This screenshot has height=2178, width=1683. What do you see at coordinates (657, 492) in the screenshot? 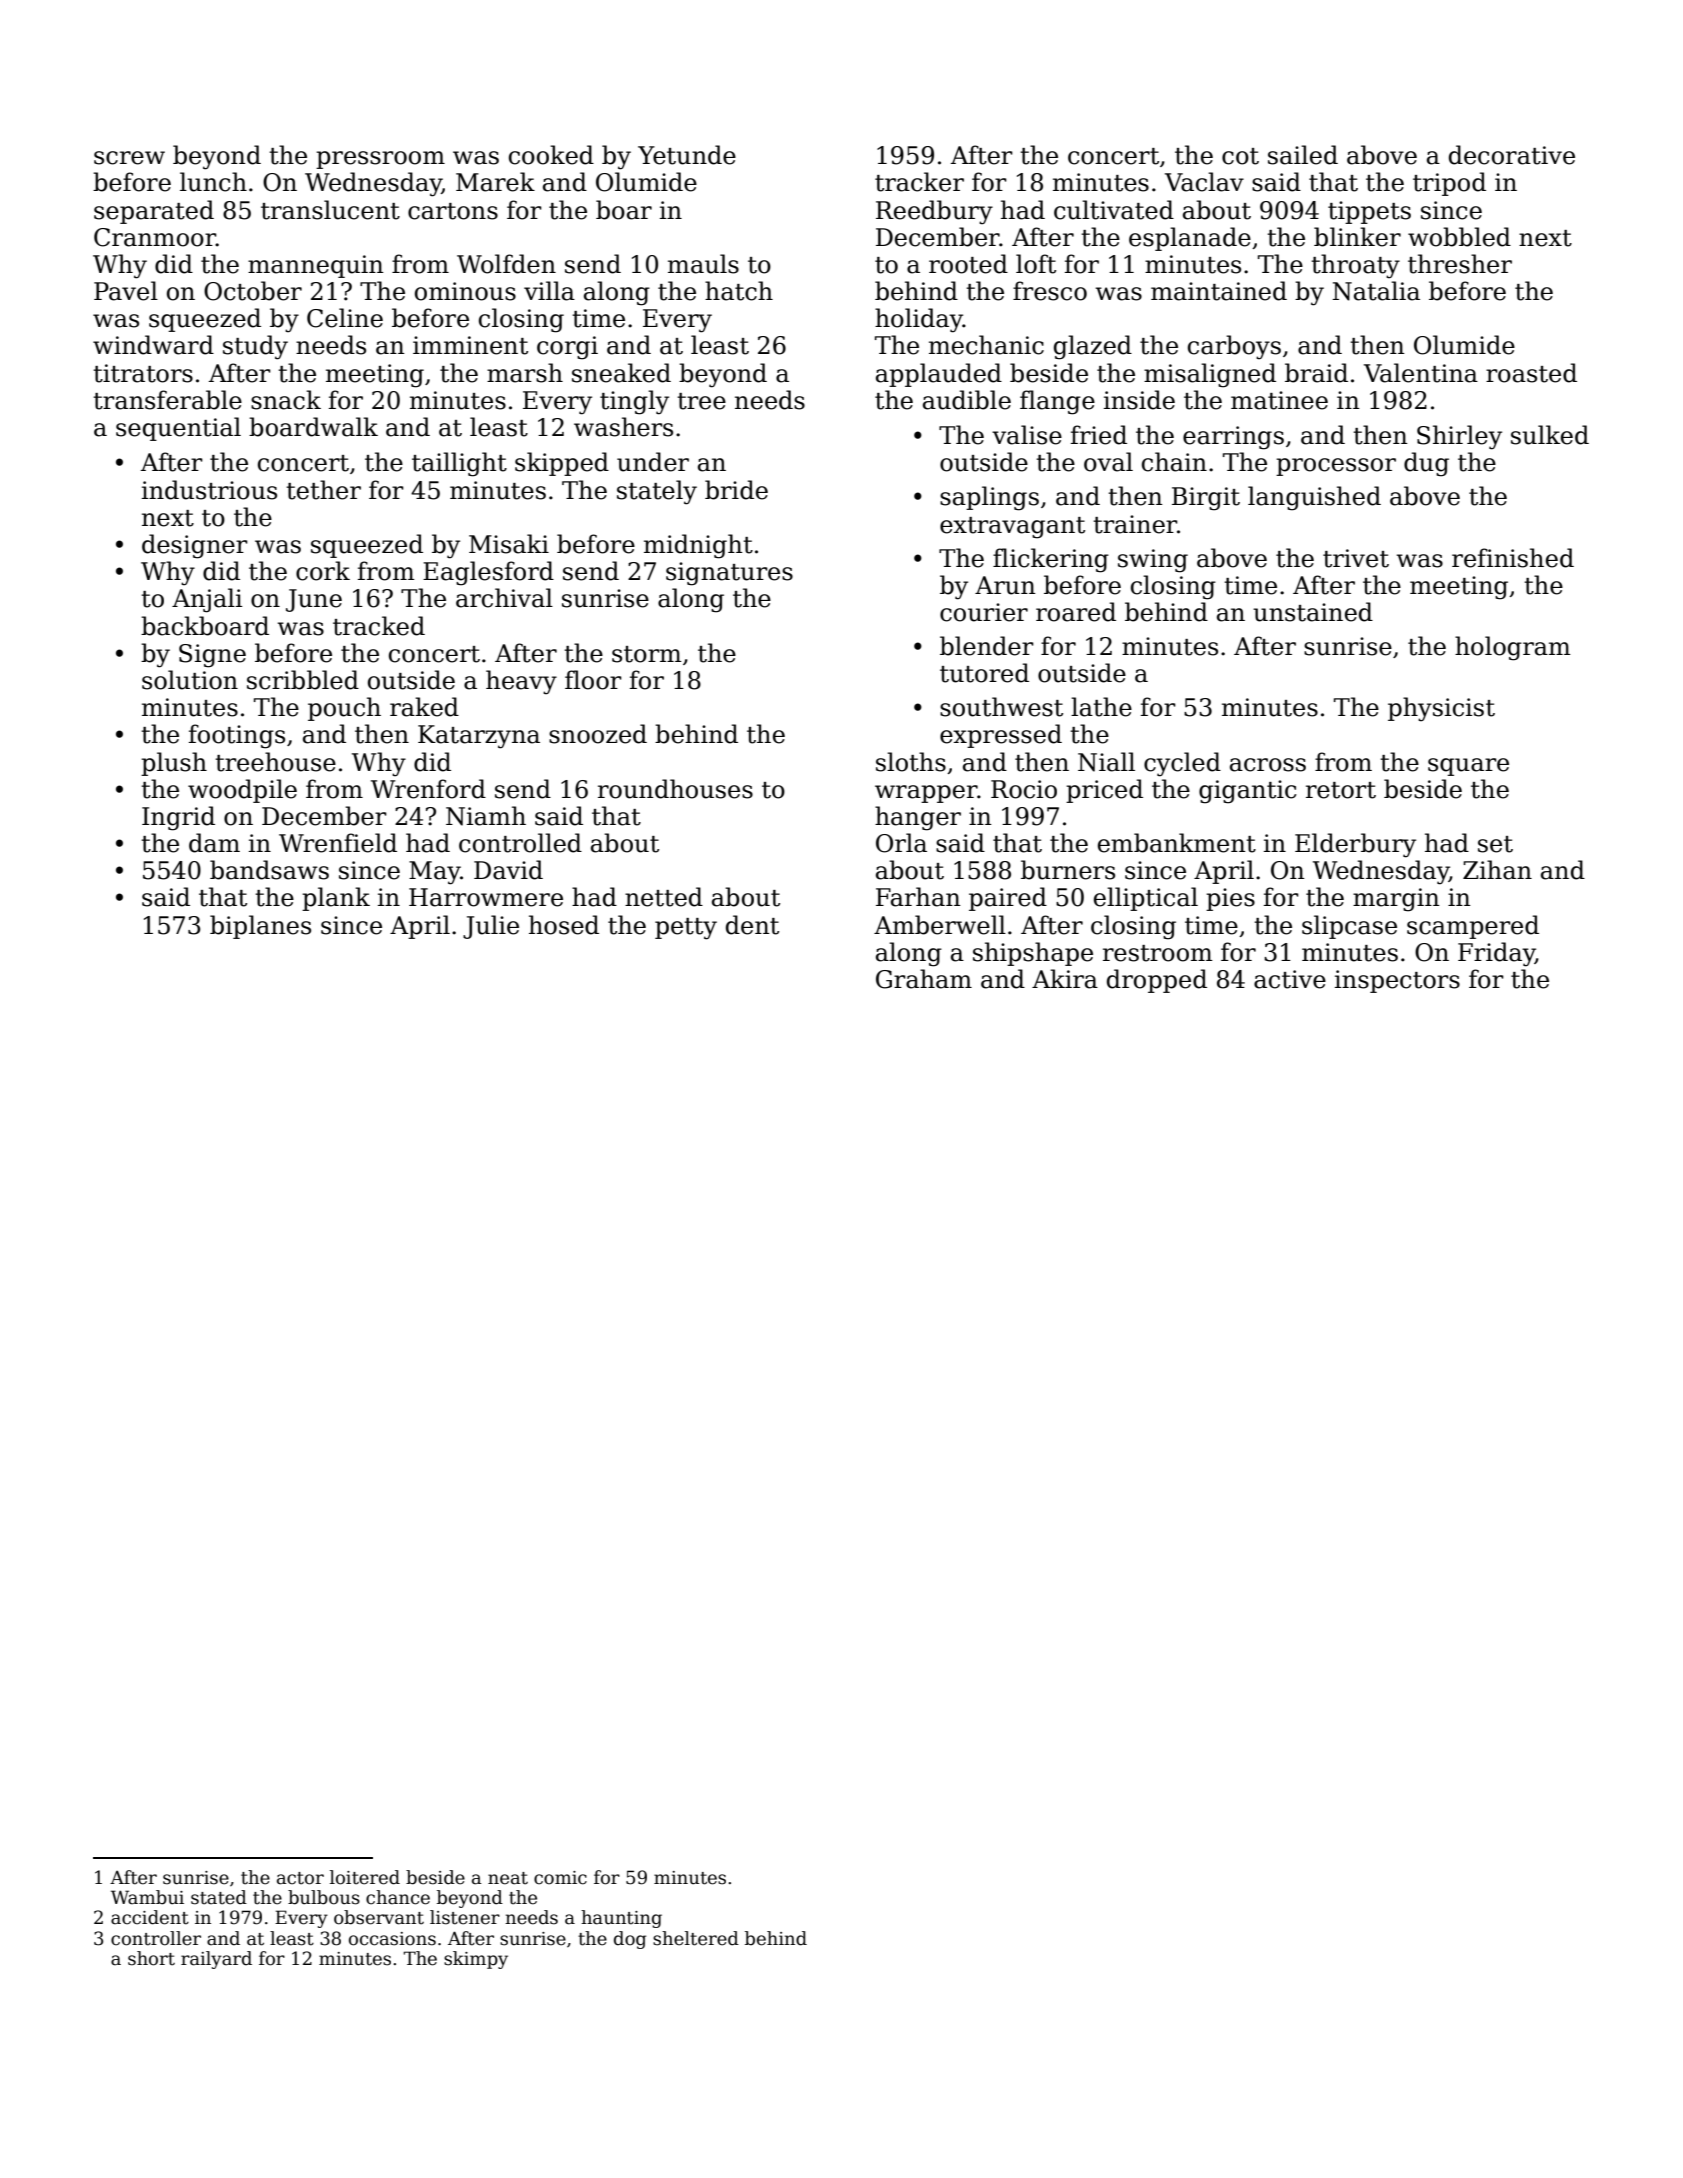
I see `stately` at bounding box center [657, 492].
